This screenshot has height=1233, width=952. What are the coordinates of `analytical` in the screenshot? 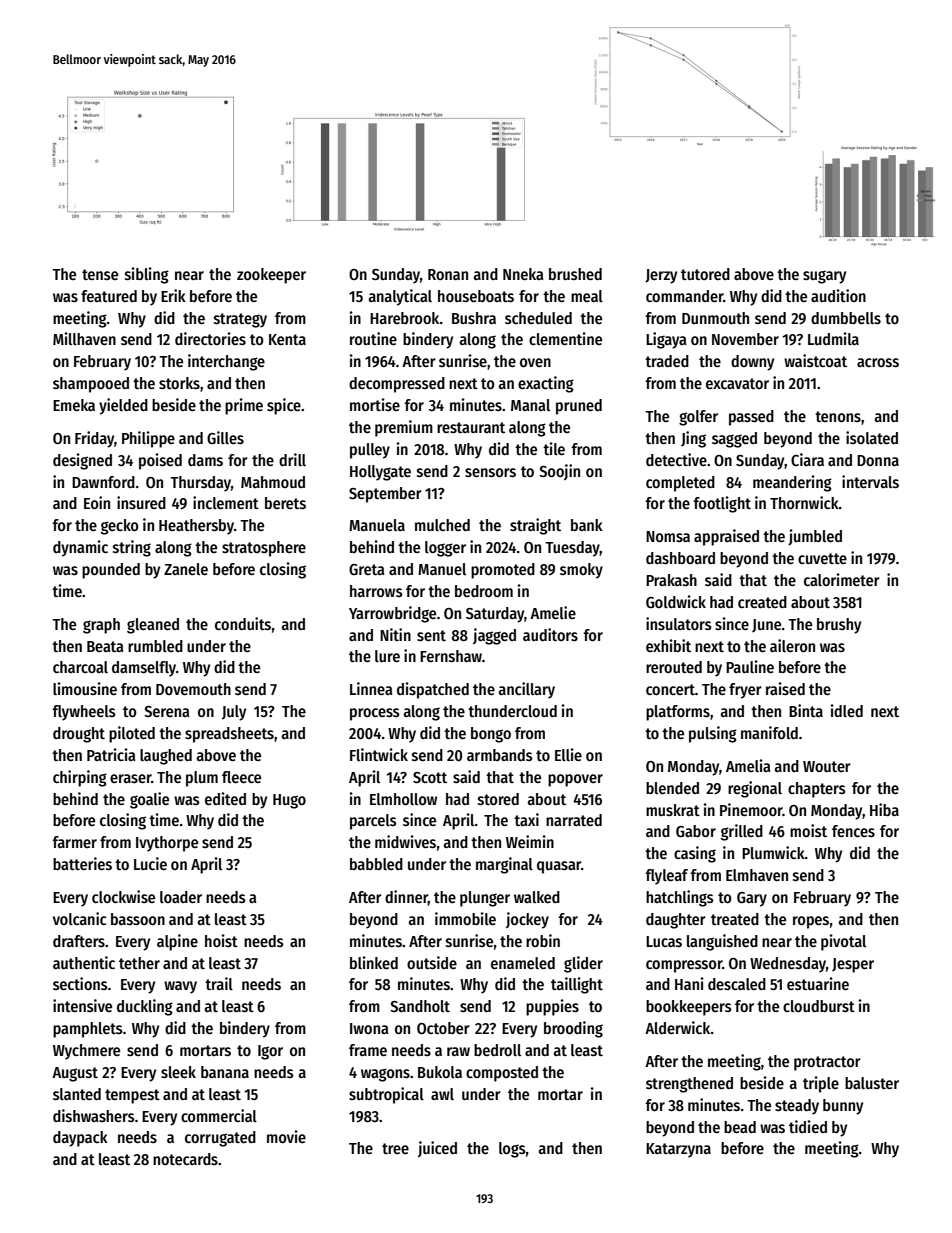 It's located at (400, 297).
